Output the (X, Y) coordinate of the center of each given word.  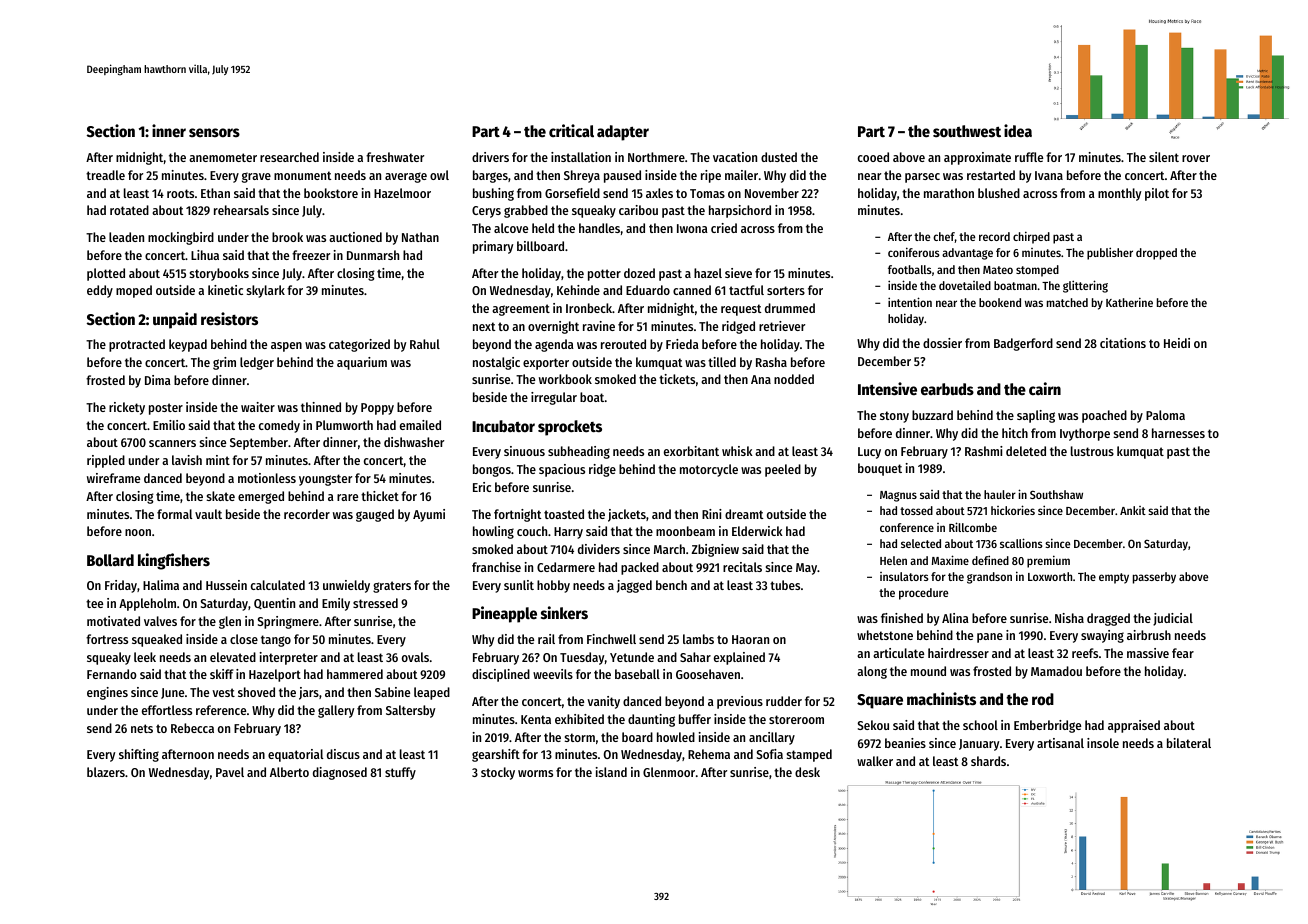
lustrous (1092, 451)
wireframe (113, 478)
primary (493, 247)
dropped (1156, 254)
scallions (1021, 543)
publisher (1110, 253)
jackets (627, 515)
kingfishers (174, 561)
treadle (105, 175)
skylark (266, 291)
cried (724, 228)
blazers (106, 772)
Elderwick (757, 531)
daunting (651, 720)
